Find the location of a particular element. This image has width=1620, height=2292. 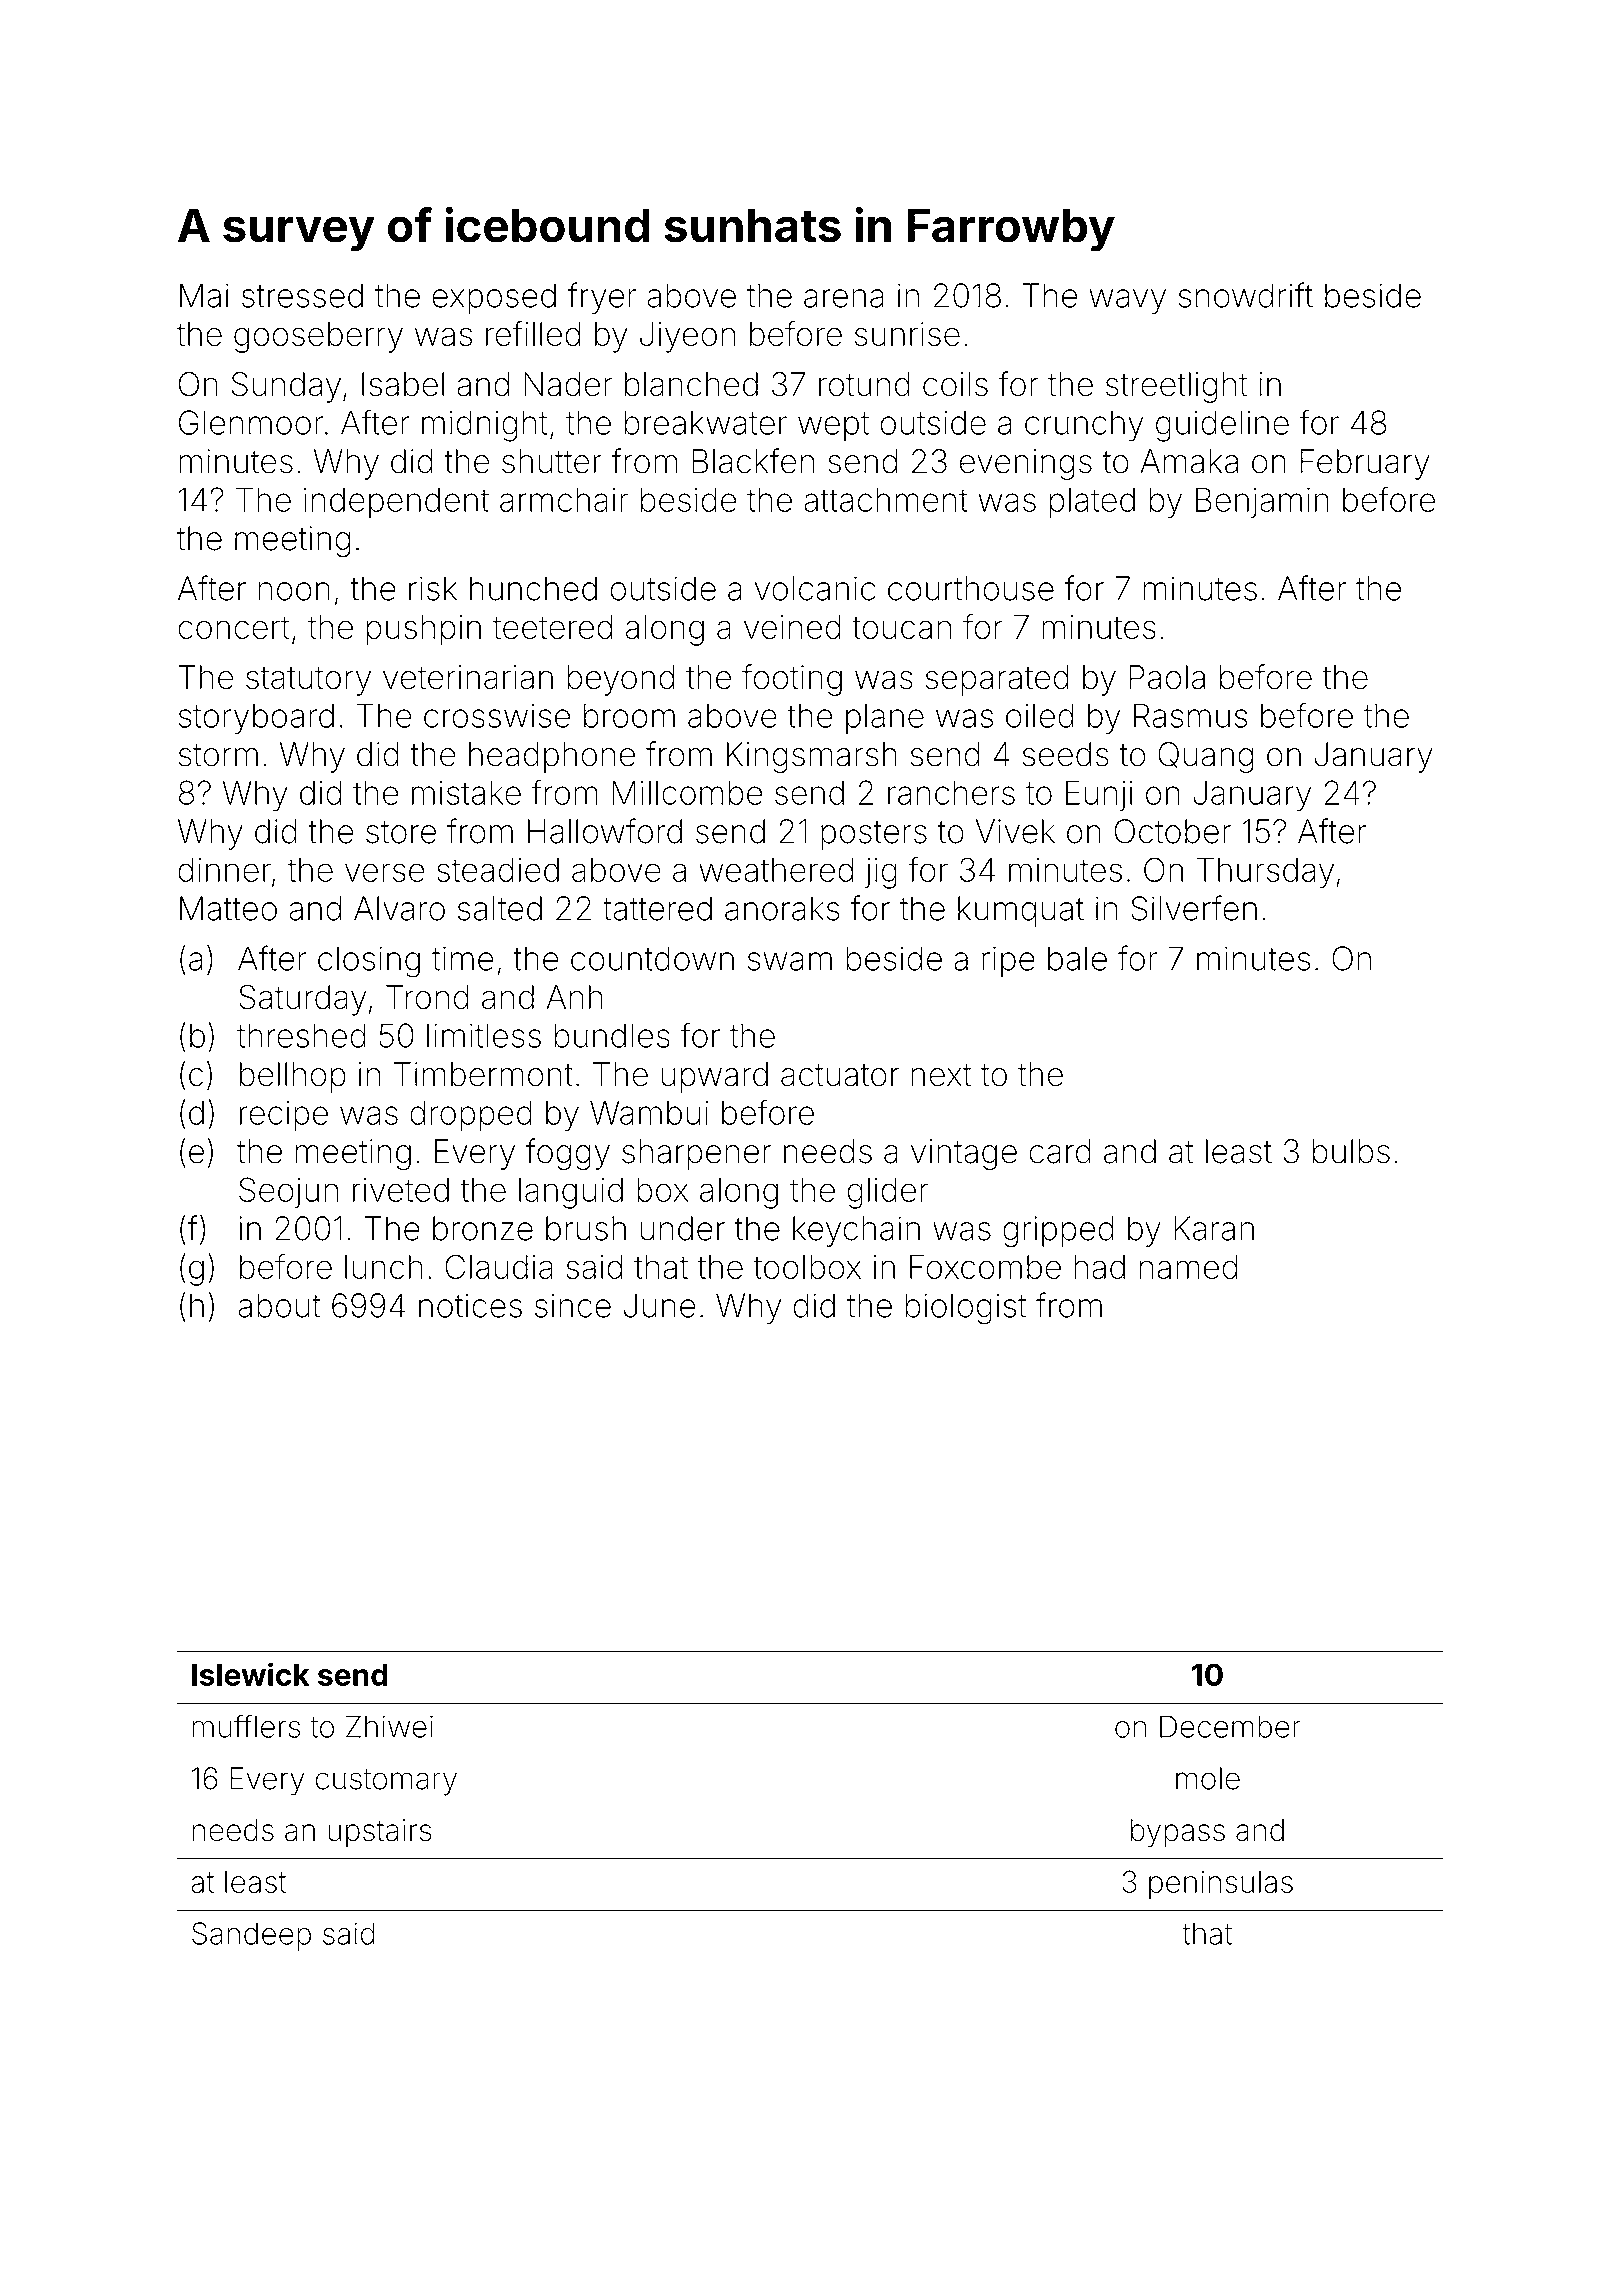

Seojun is located at coordinates (288, 1193).
